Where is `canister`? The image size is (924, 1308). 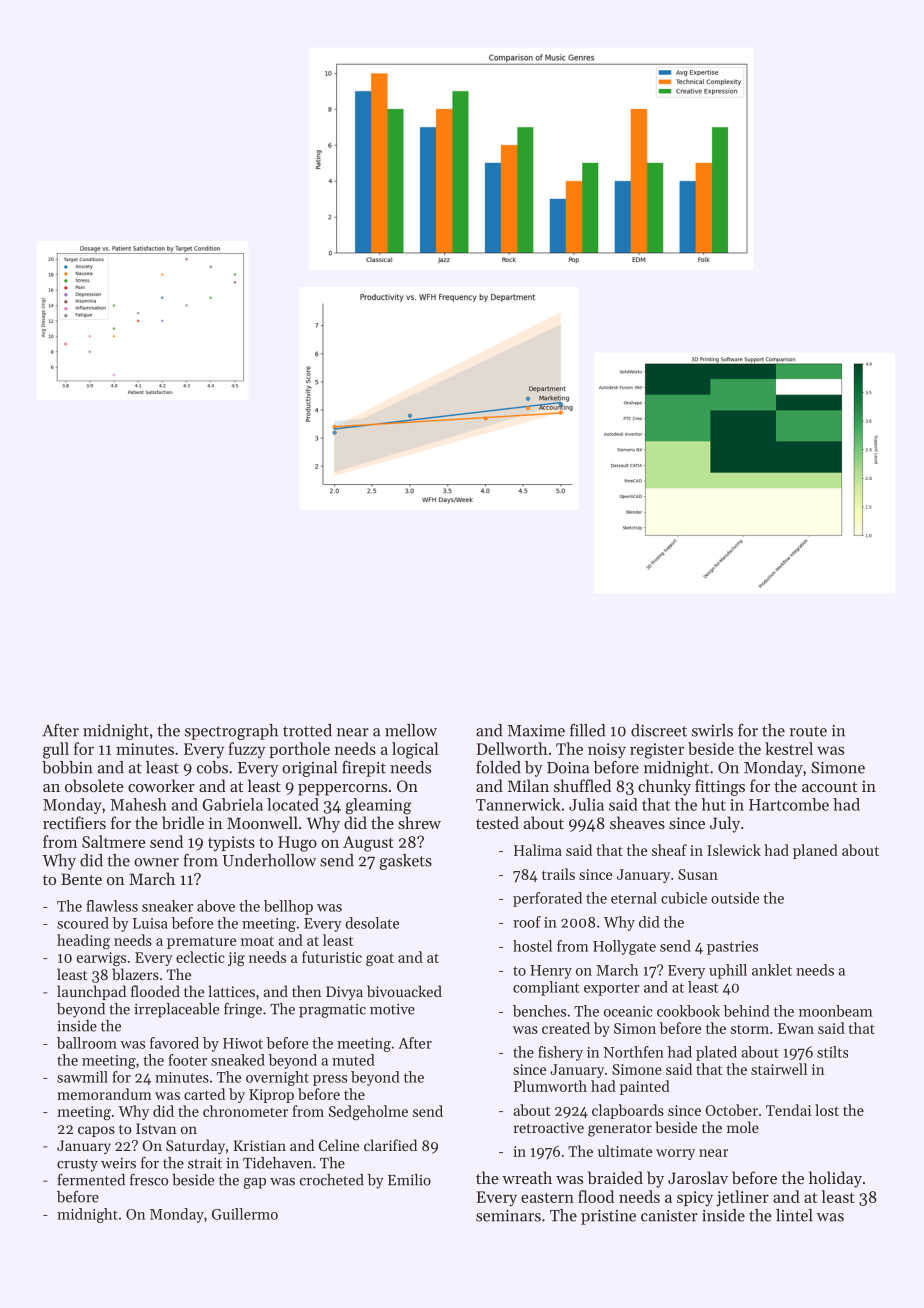
canister is located at coordinates (669, 1216).
